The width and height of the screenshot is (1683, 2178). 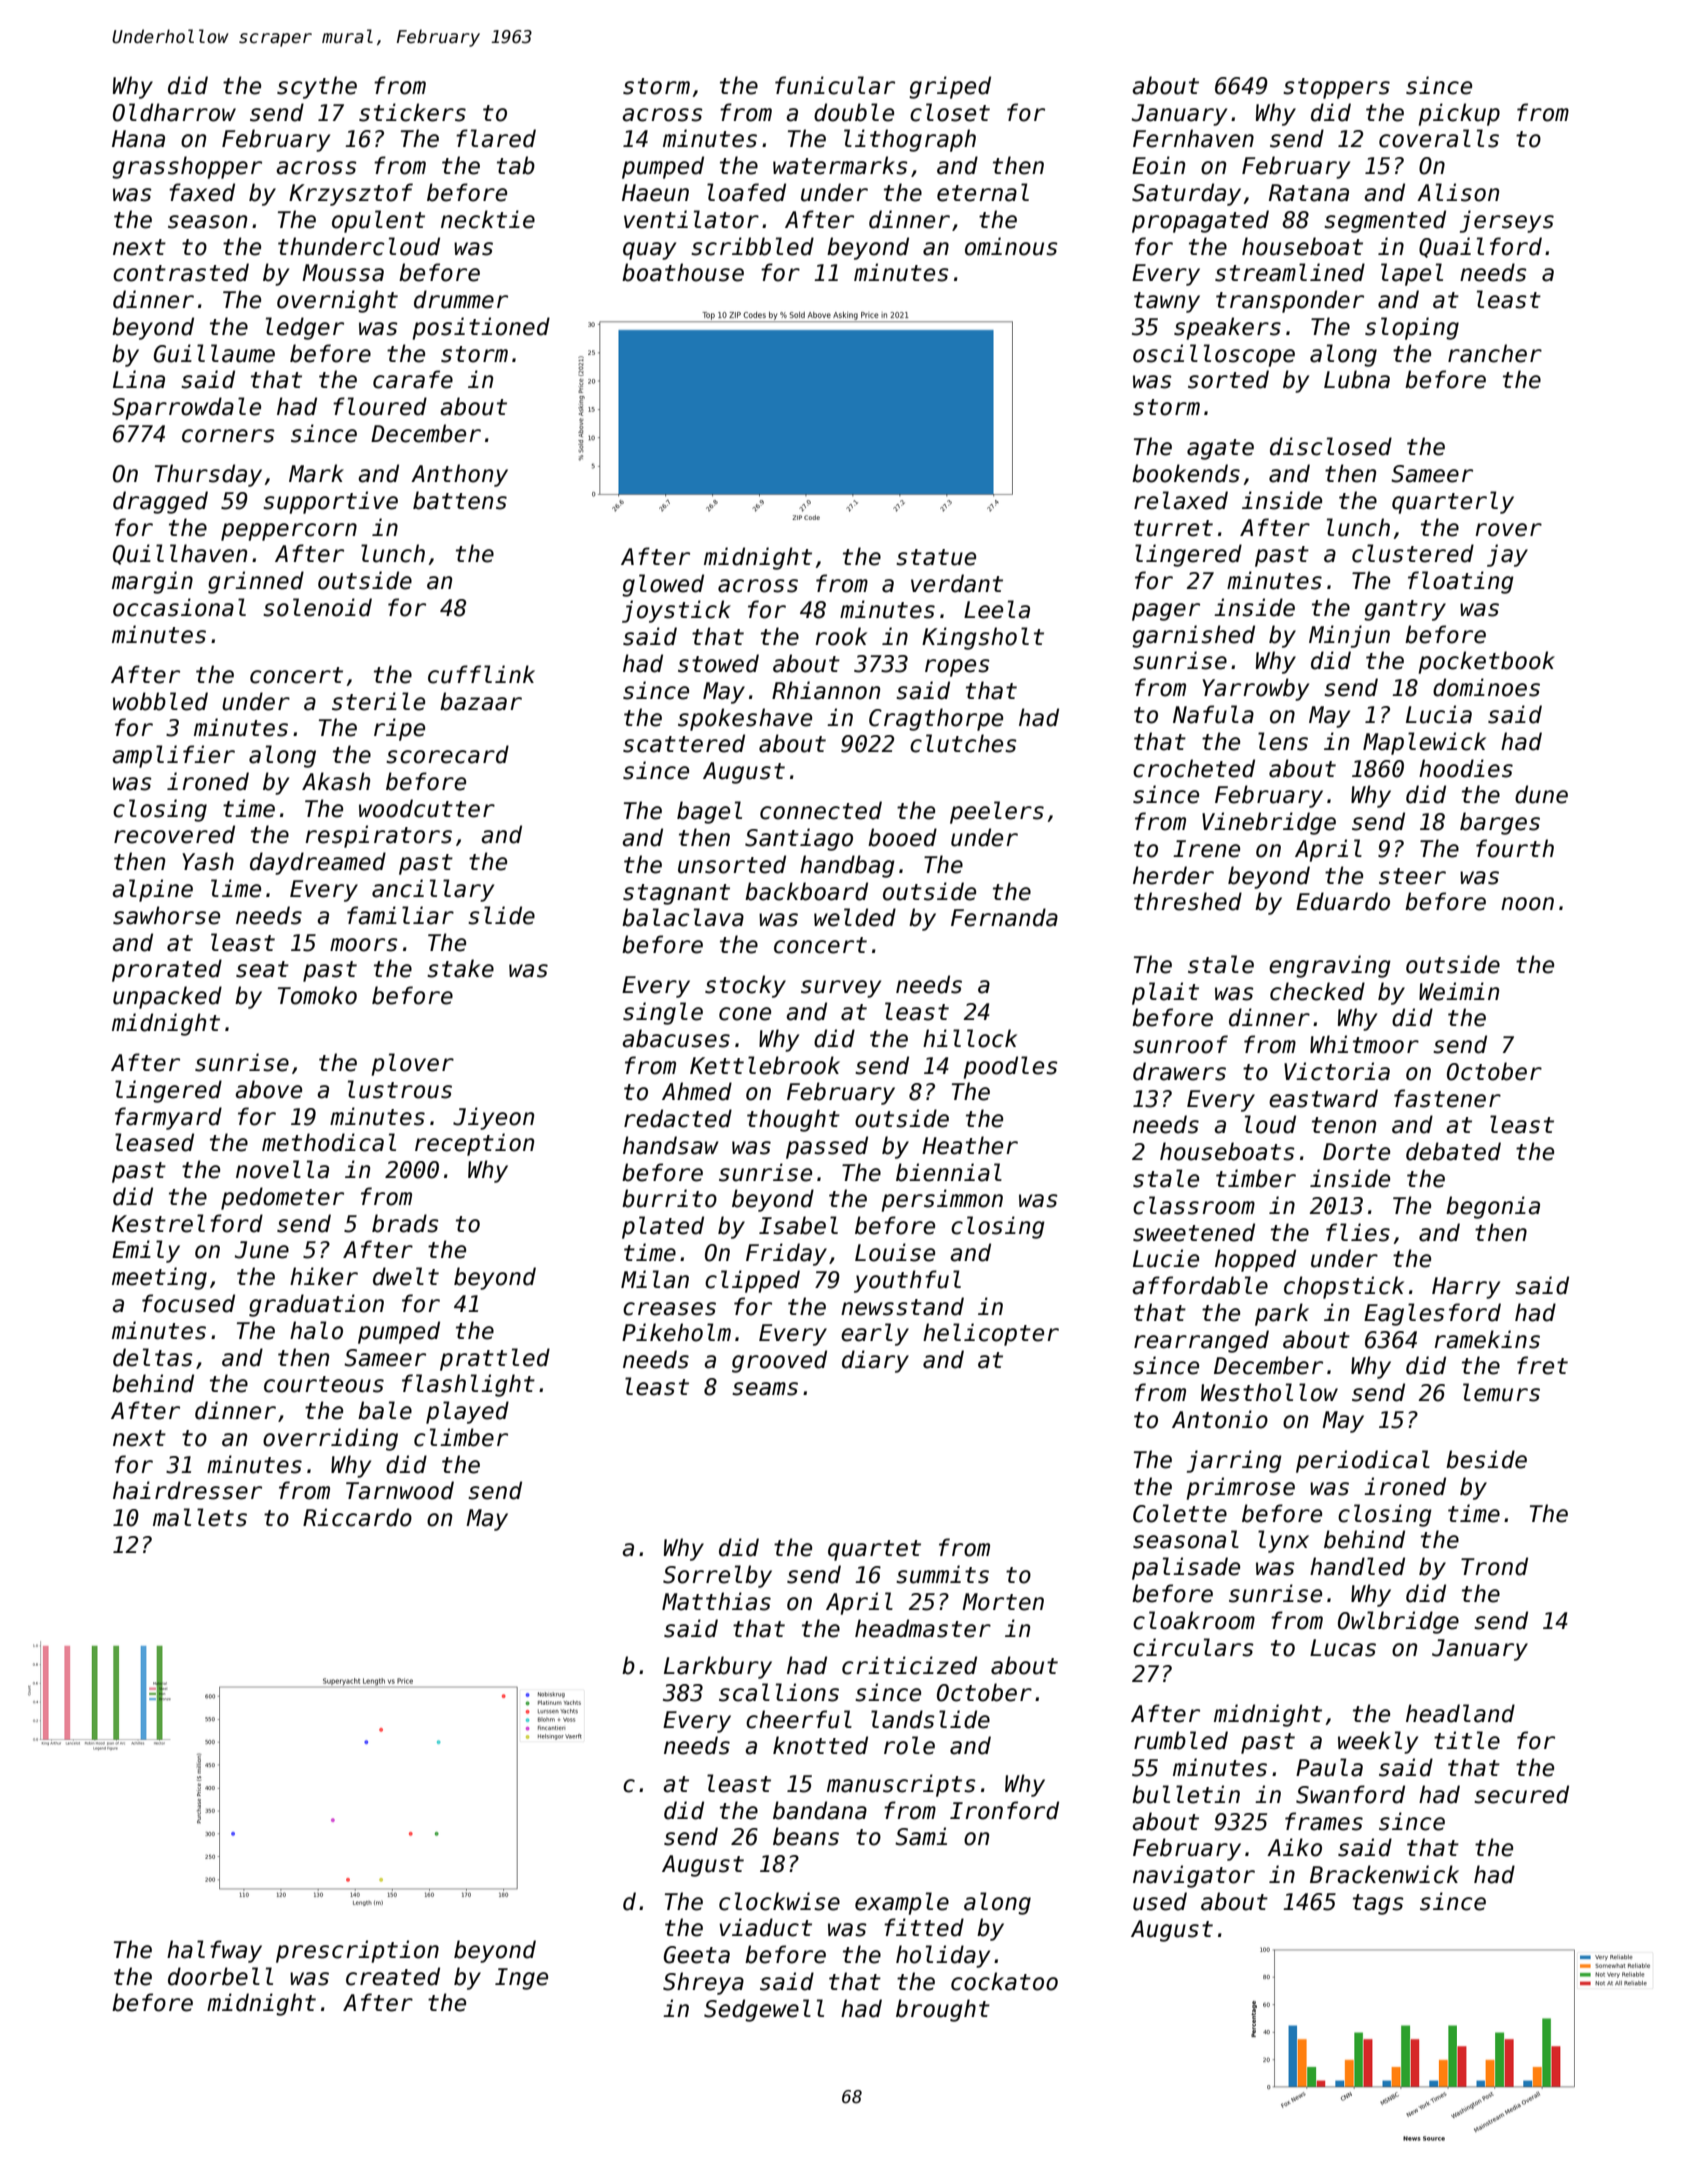 I want to click on Moussa, so click(x=343, y=273).
